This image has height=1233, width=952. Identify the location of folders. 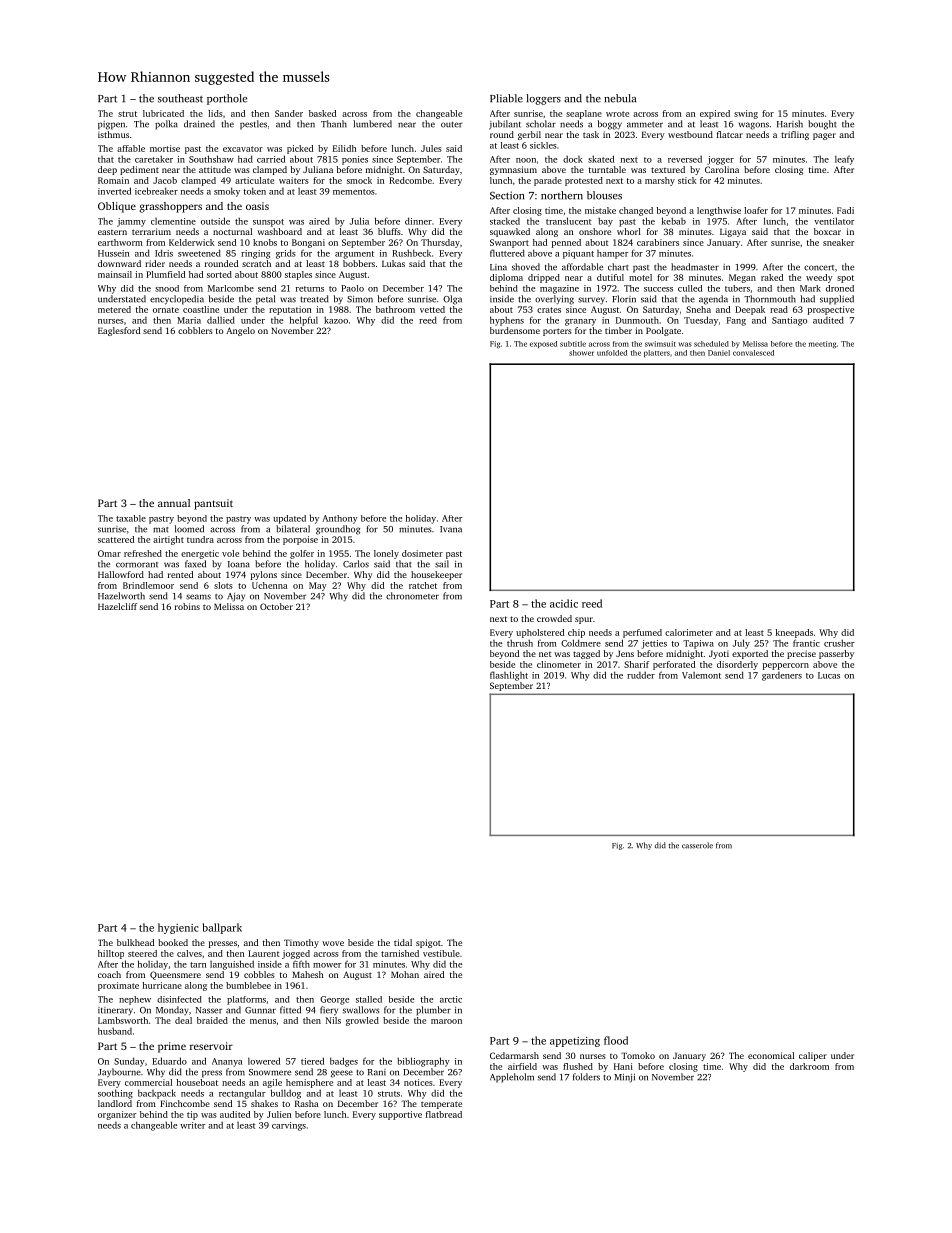
(586, 1077).
